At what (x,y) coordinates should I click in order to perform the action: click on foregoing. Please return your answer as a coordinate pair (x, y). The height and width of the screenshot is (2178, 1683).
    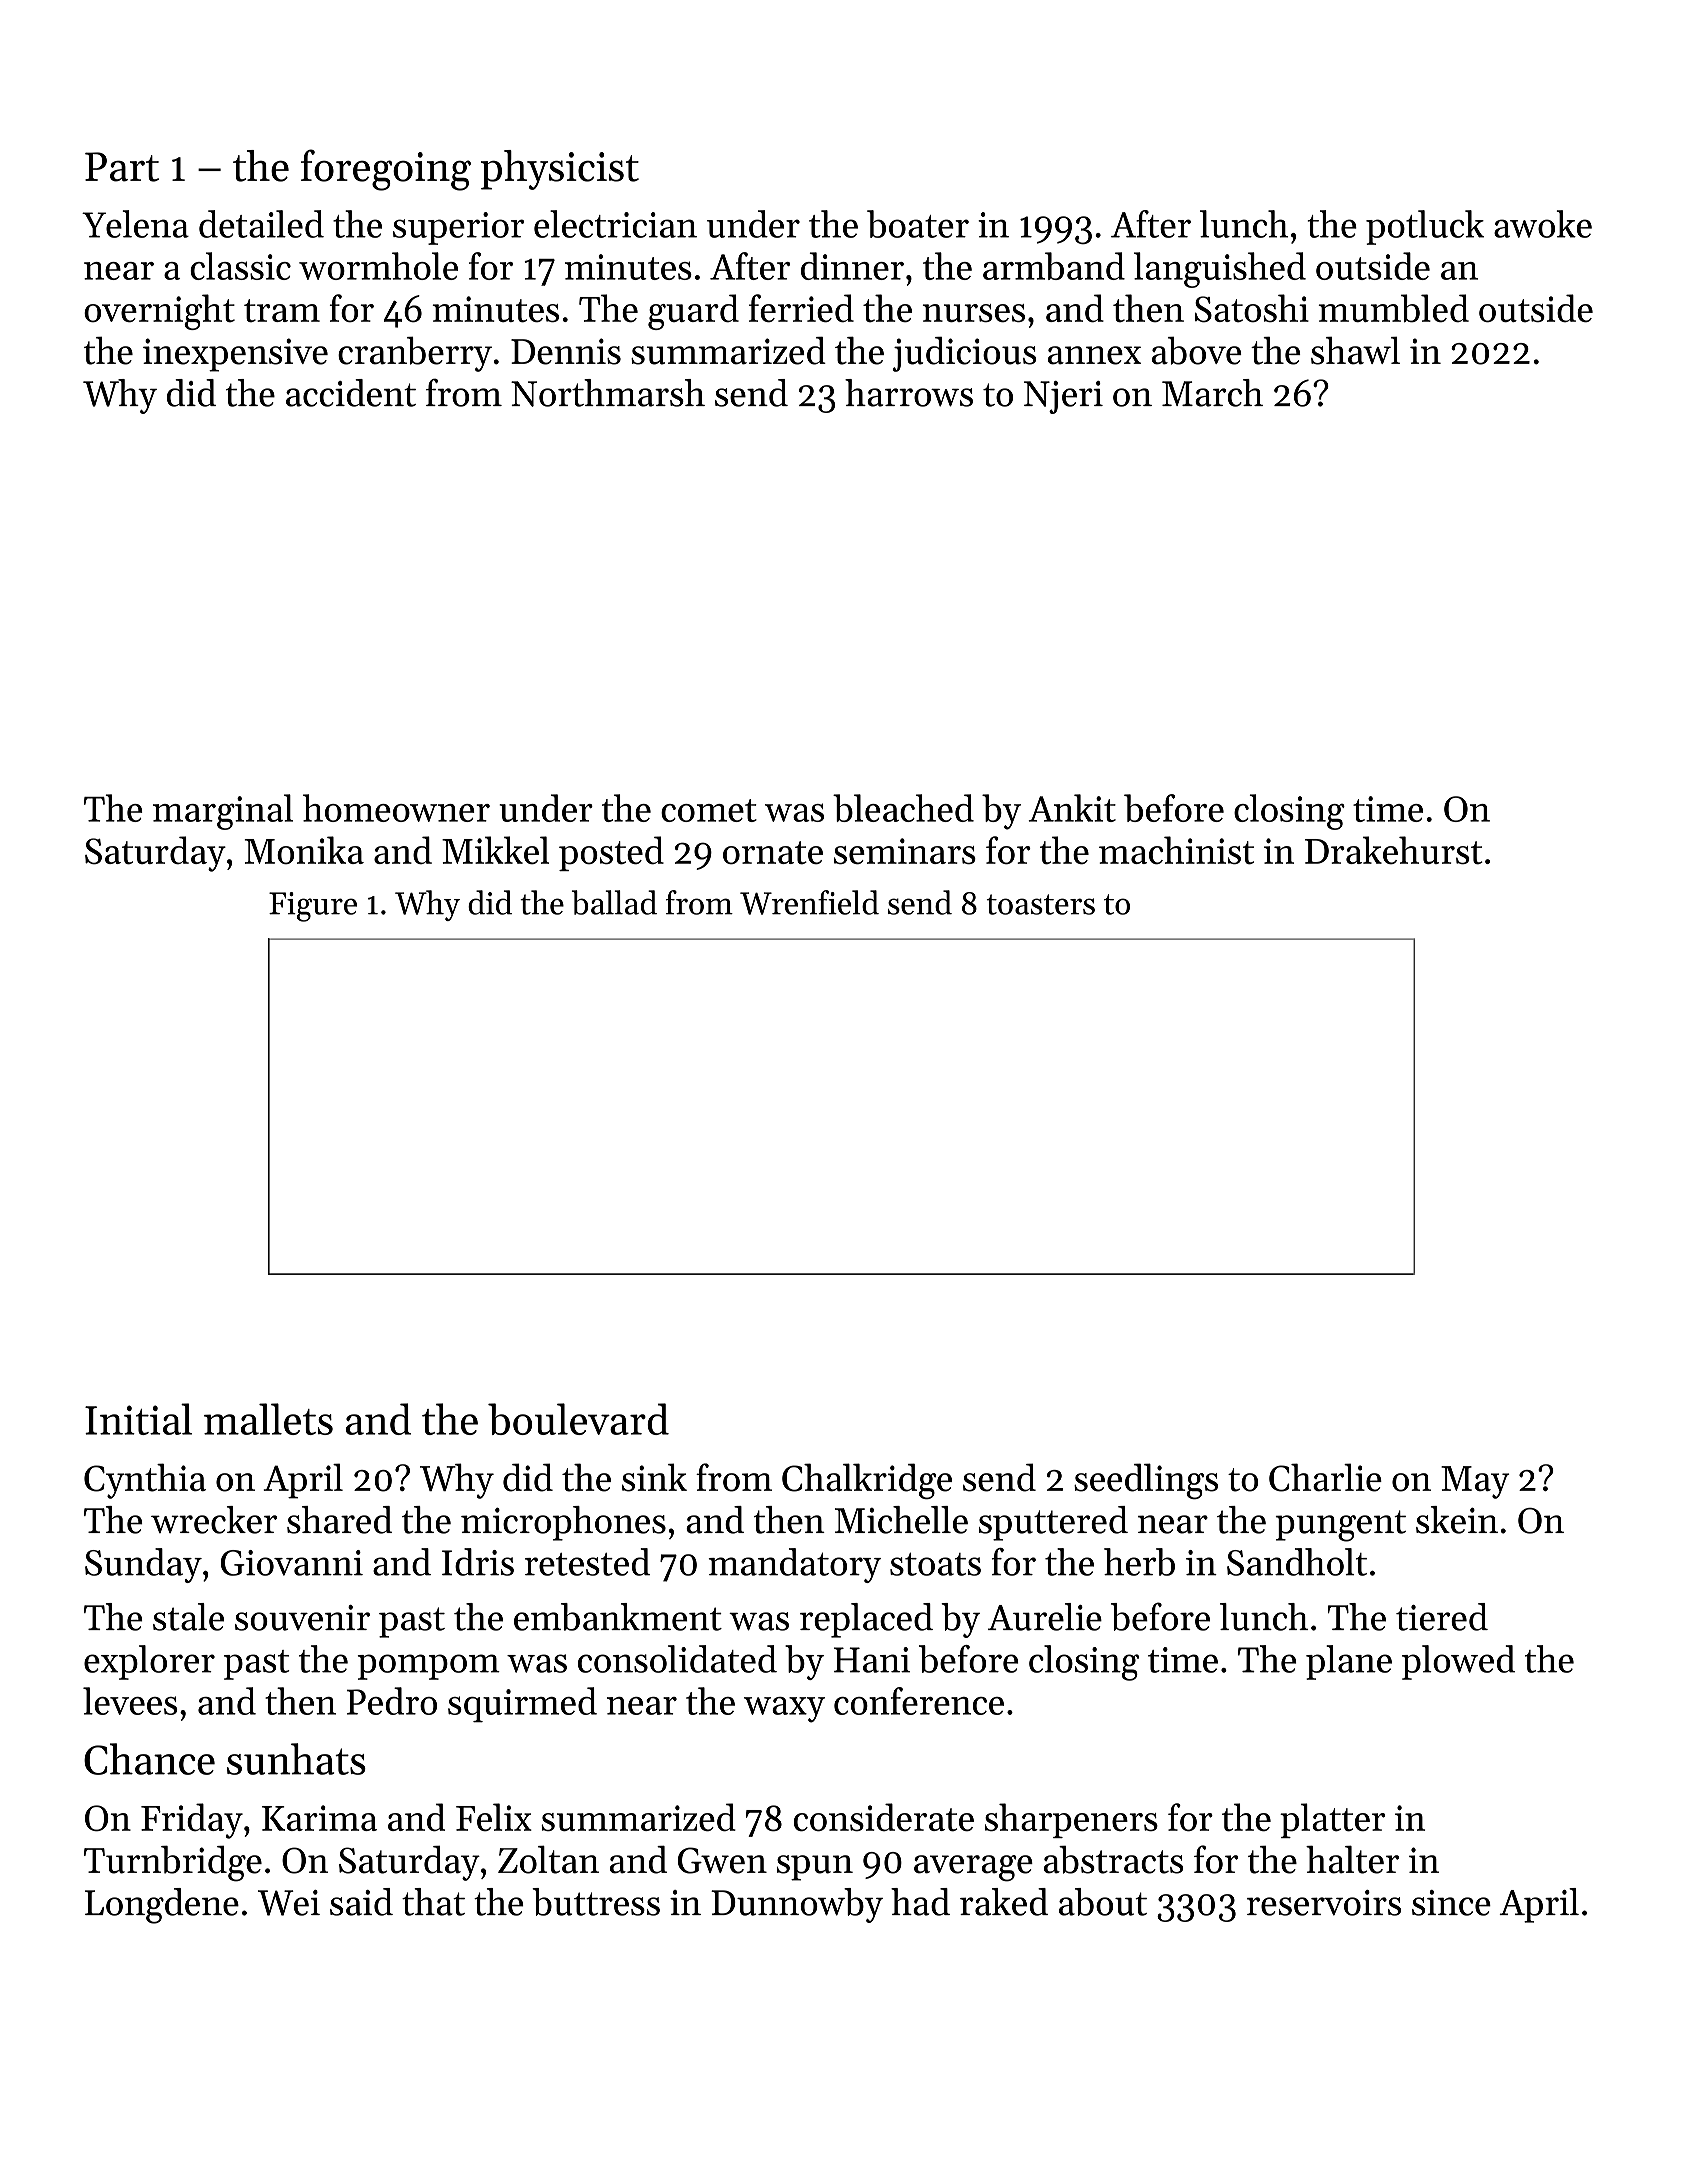
    Looking at the image, I should click on (386, 170).
